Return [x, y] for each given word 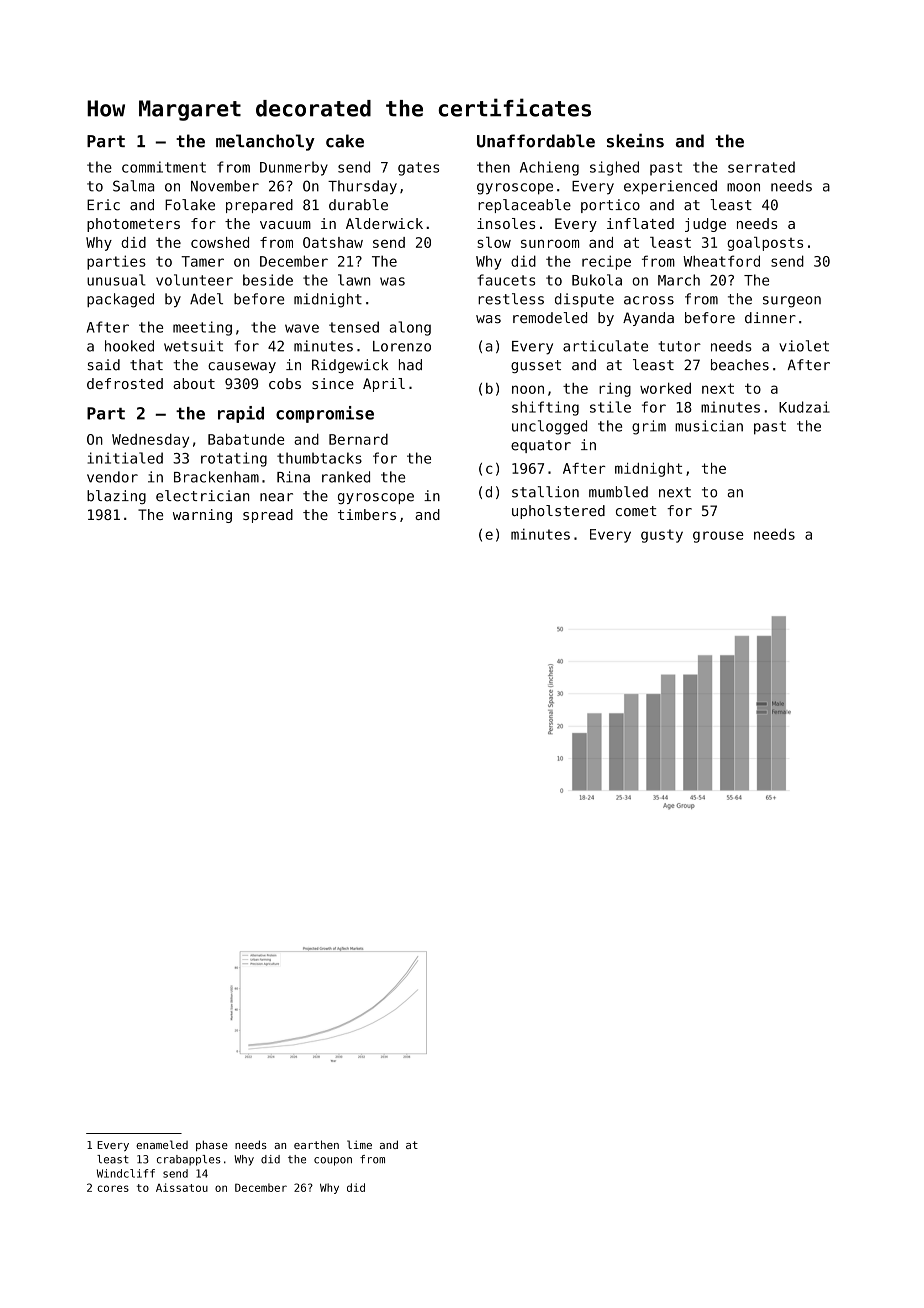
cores [113, 1188]
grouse [718, 537]
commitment [164, 167]
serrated [761, 167]
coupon [333, 1161]
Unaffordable [536, 141]
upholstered [558, 512]
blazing [116, 497]
